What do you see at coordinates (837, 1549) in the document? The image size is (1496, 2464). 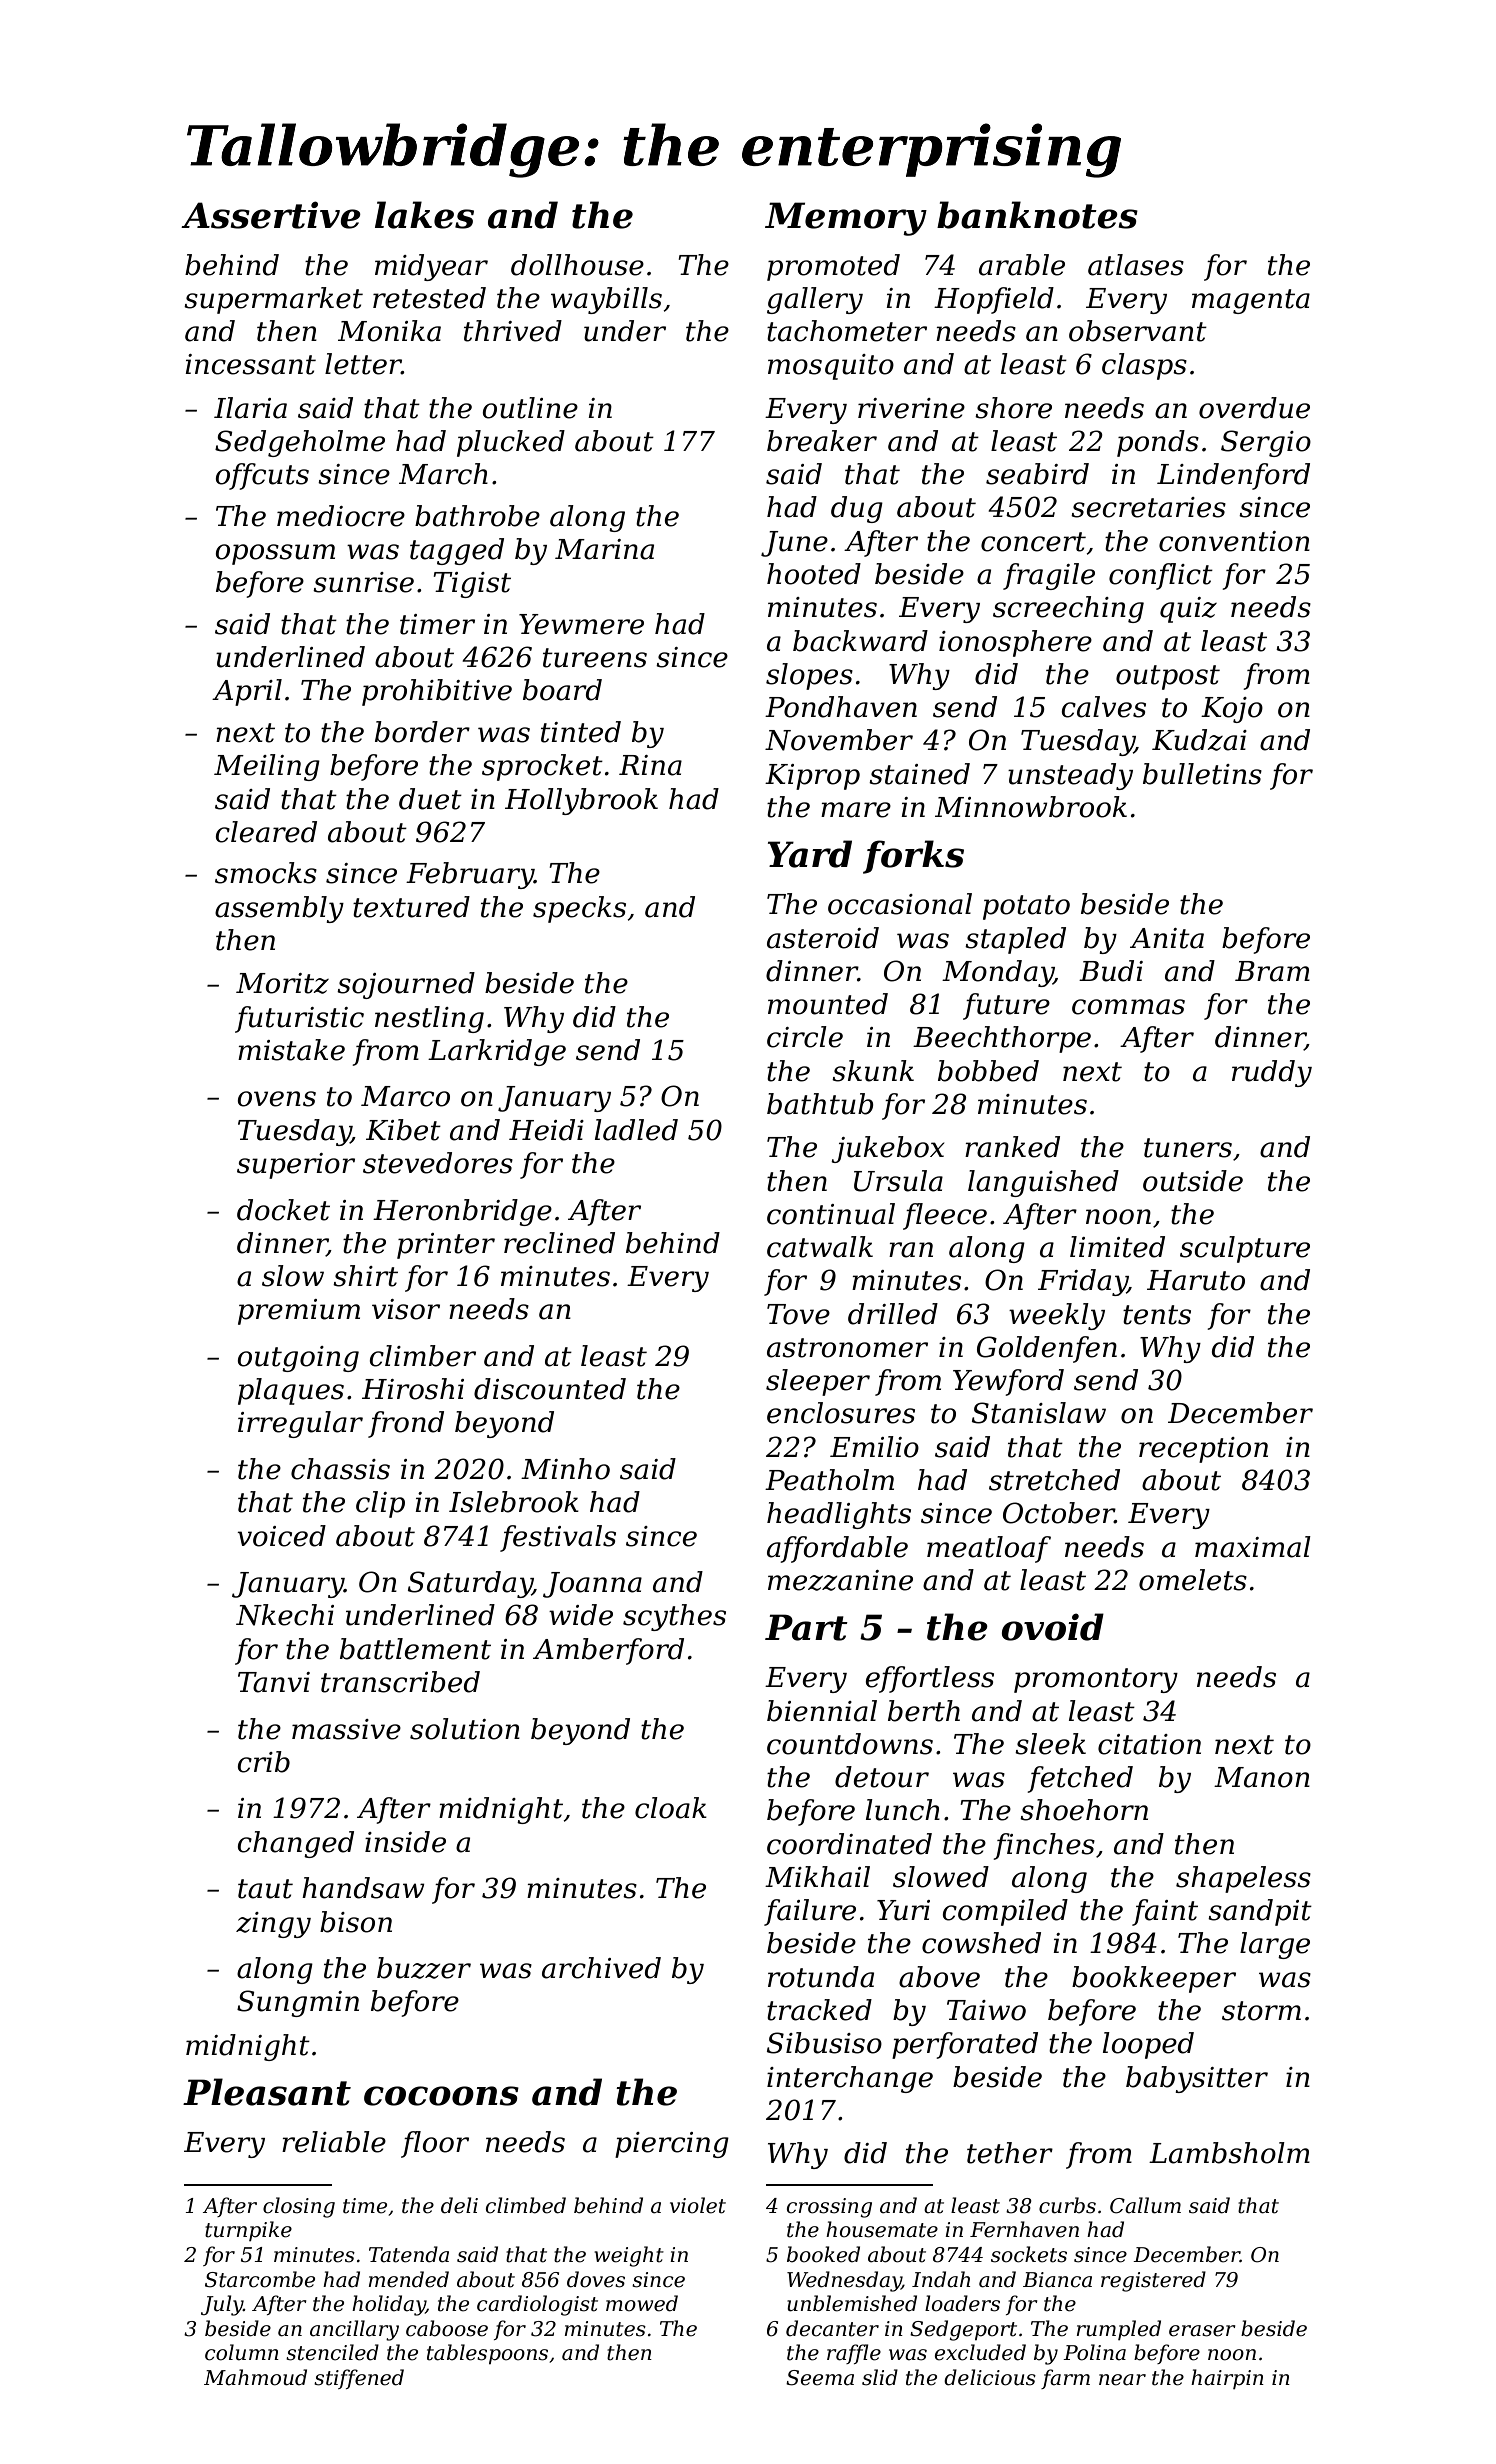 I see `affordable` at bounding box center [837, 1549].
